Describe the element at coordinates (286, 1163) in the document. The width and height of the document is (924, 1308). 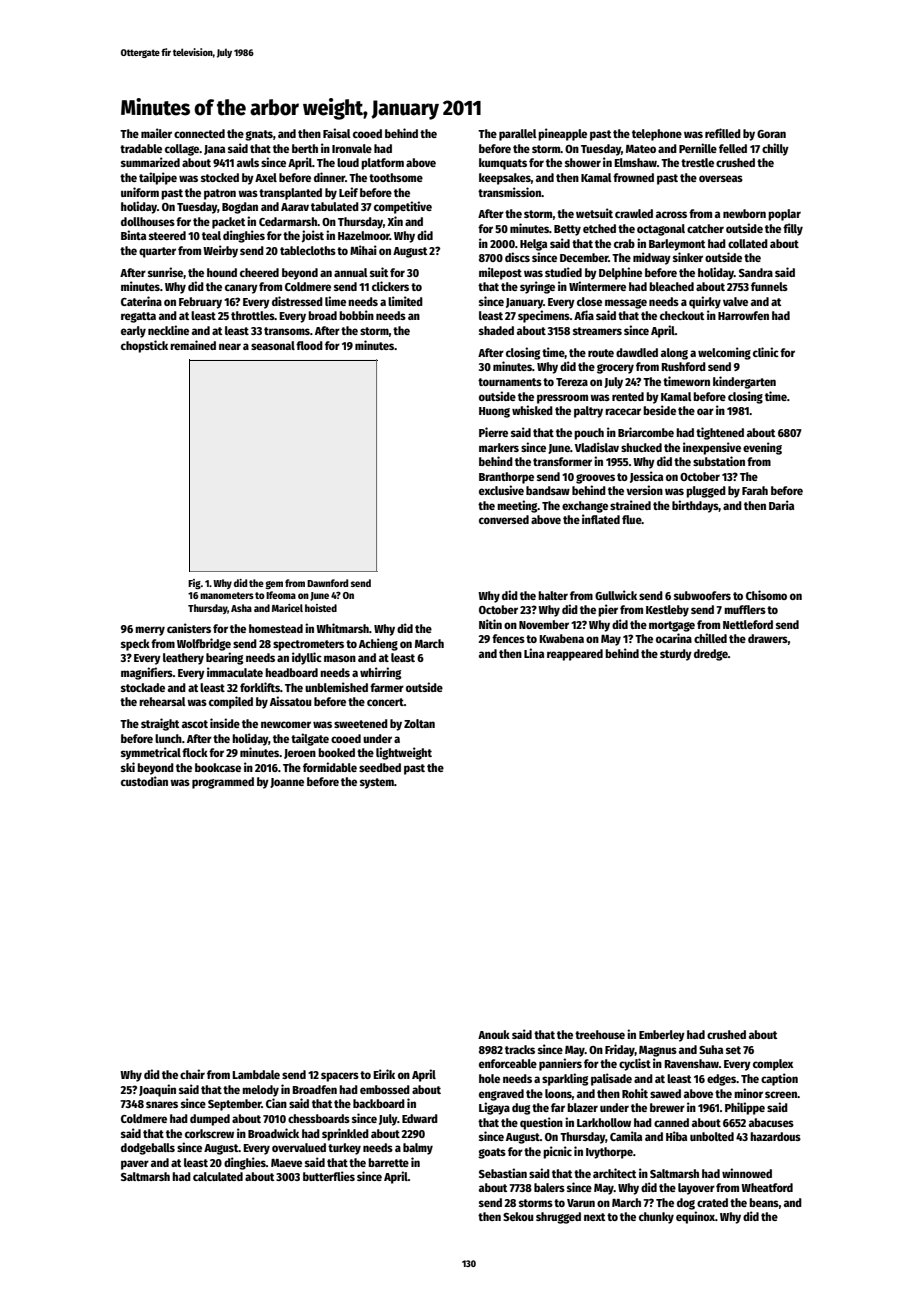
I see `Maeve` at that location.
